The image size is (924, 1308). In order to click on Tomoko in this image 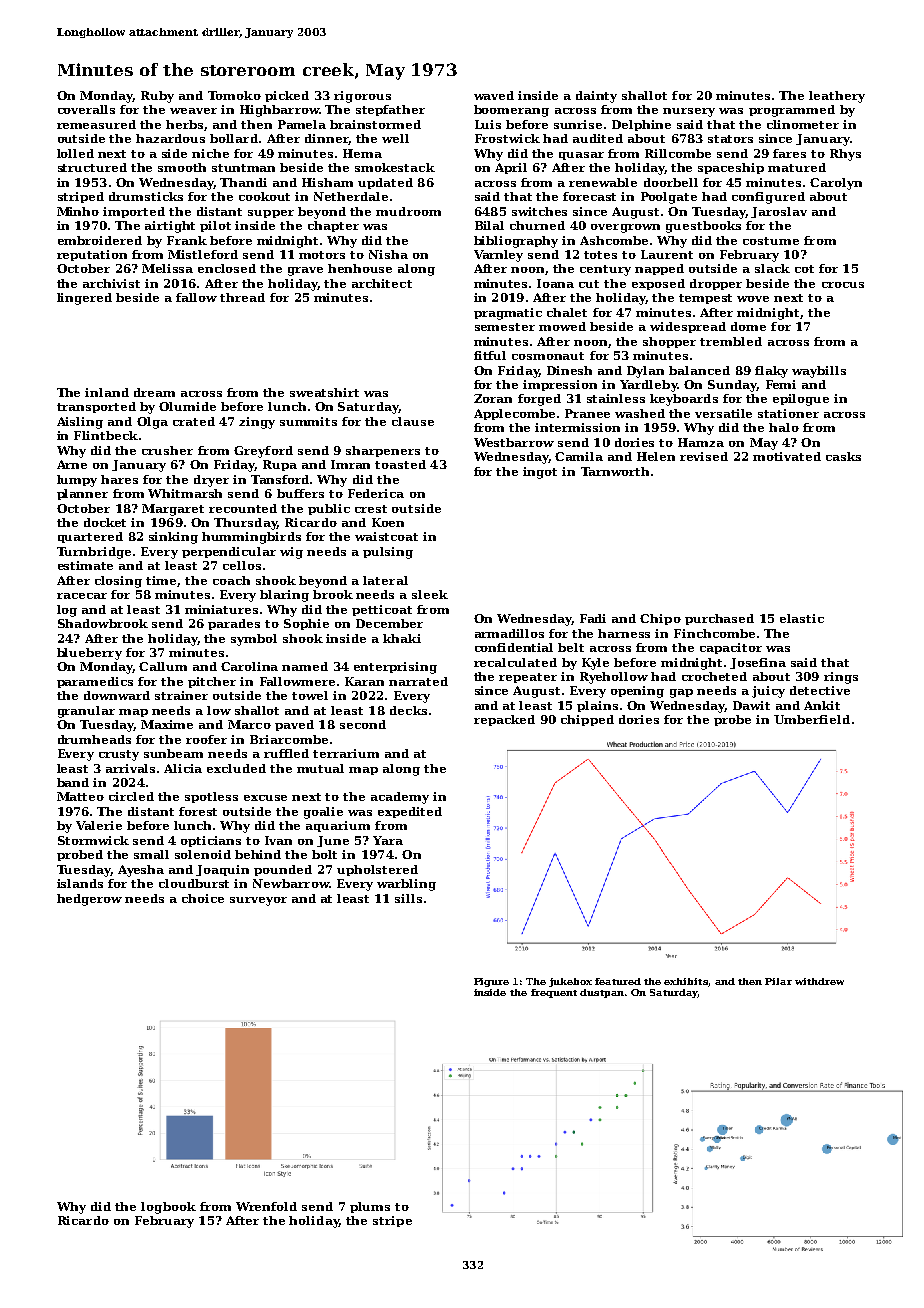, I will do `click(234, 95)`.
